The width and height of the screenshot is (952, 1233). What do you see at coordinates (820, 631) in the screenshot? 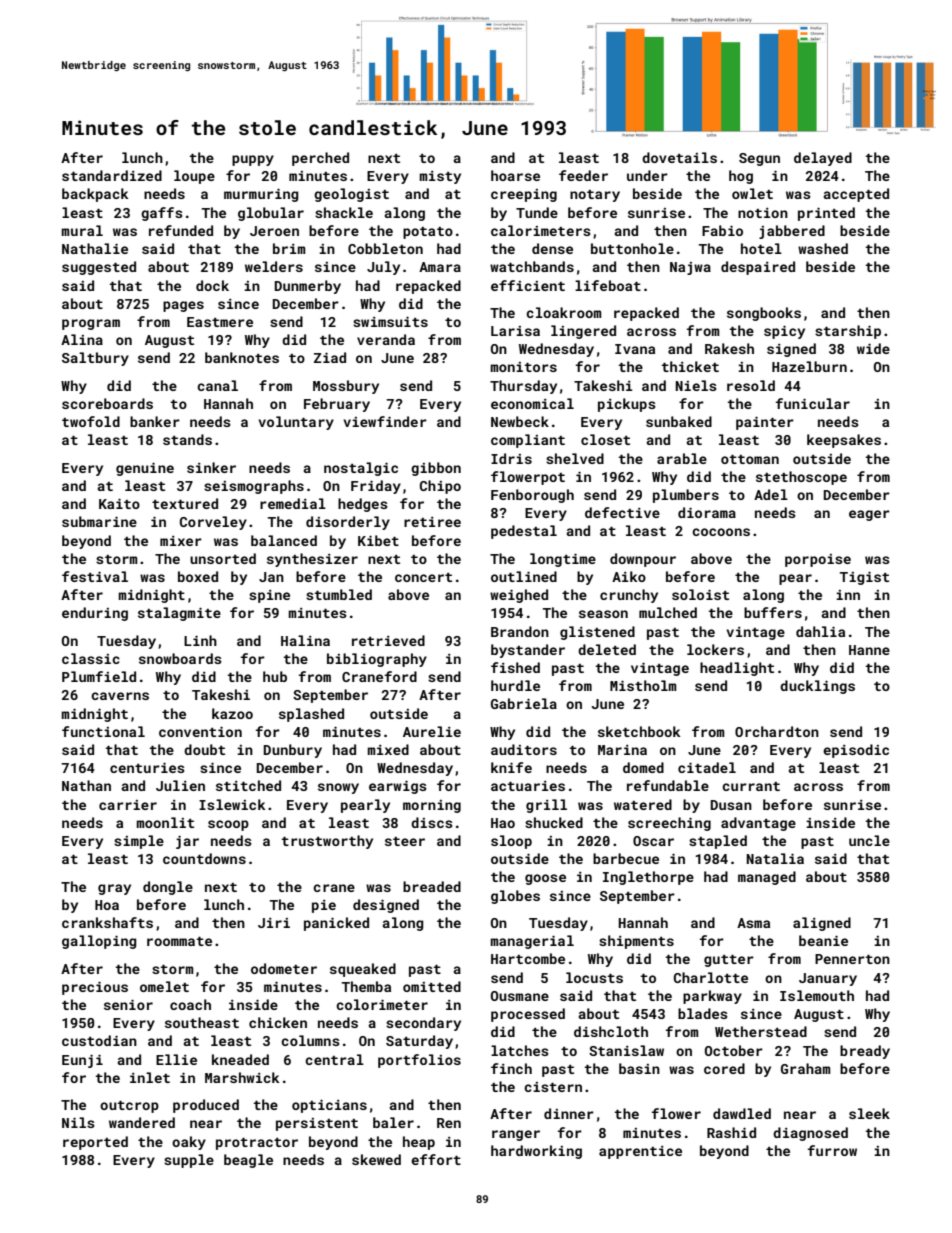
I see `dahlia` at bounding box center [820, 631].
